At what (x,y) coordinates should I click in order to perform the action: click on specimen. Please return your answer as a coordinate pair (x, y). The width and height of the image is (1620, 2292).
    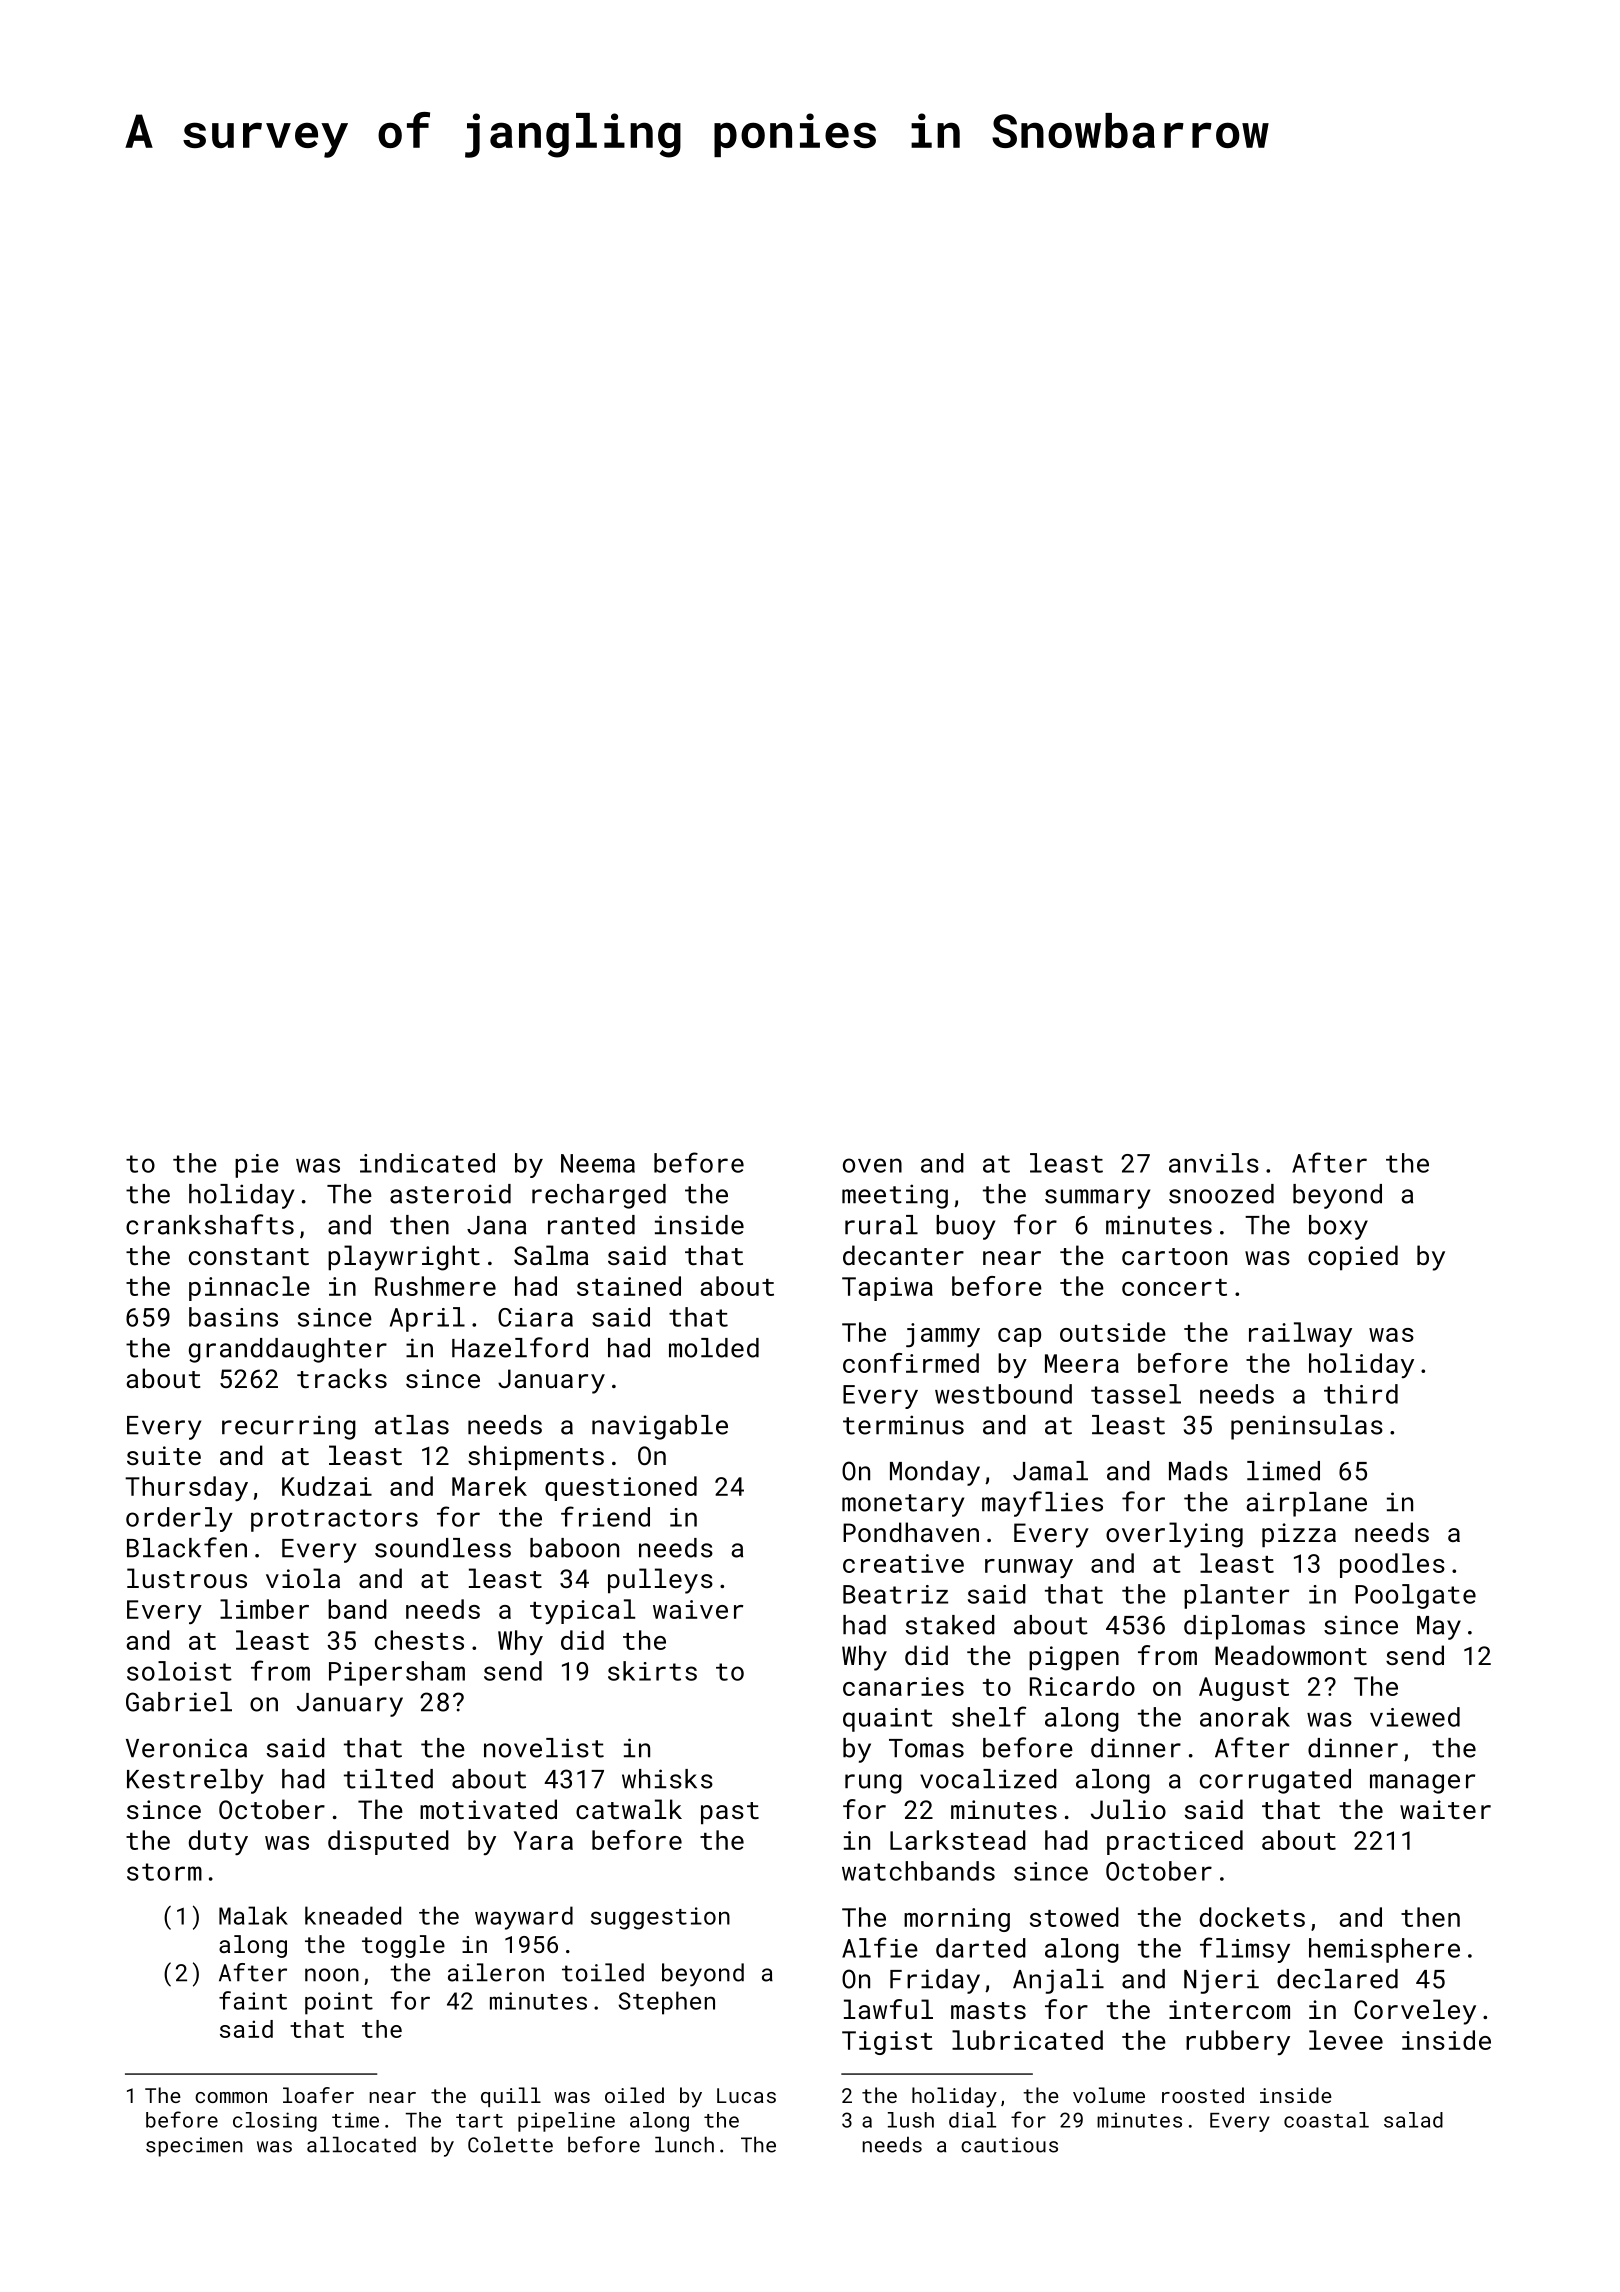
    Looking at the image, I should click on (194, 2147).
